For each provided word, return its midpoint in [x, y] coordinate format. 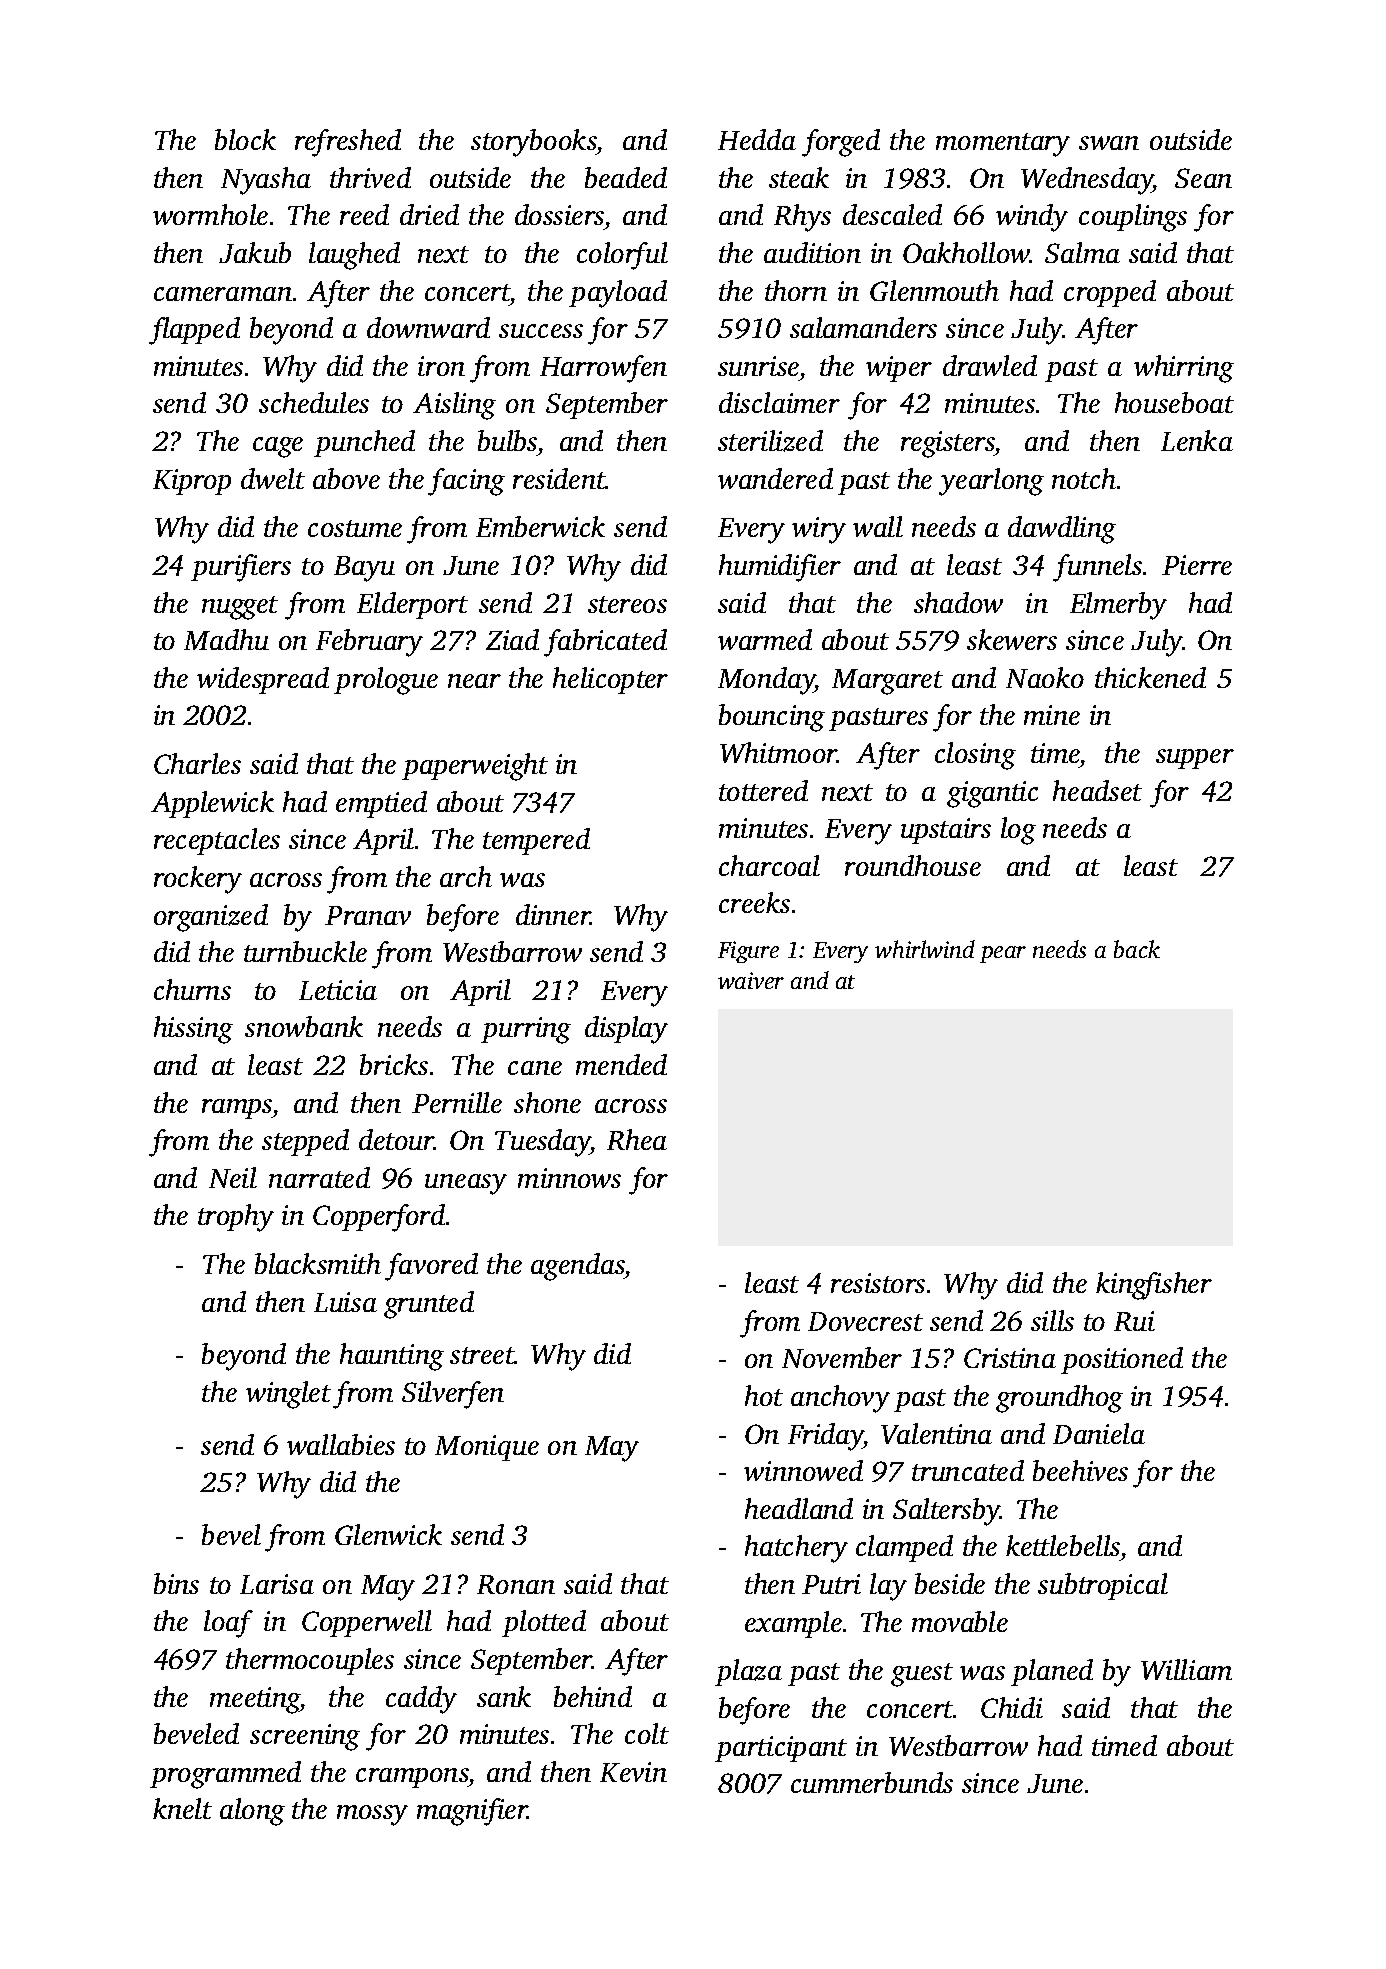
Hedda [757, 139]
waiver [751, 980]
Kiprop [192, 482]
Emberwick [540, 526]
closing [975, 756]
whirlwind [925, 949]
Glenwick [388, 1534]
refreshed [348, 143]
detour [396, 1139]
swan [1109, 143]
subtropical [1103, 1586]
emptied [381, 804]
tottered [763, 790]
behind [593, 1696]
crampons [412, 1778]
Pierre [1197, 565]
